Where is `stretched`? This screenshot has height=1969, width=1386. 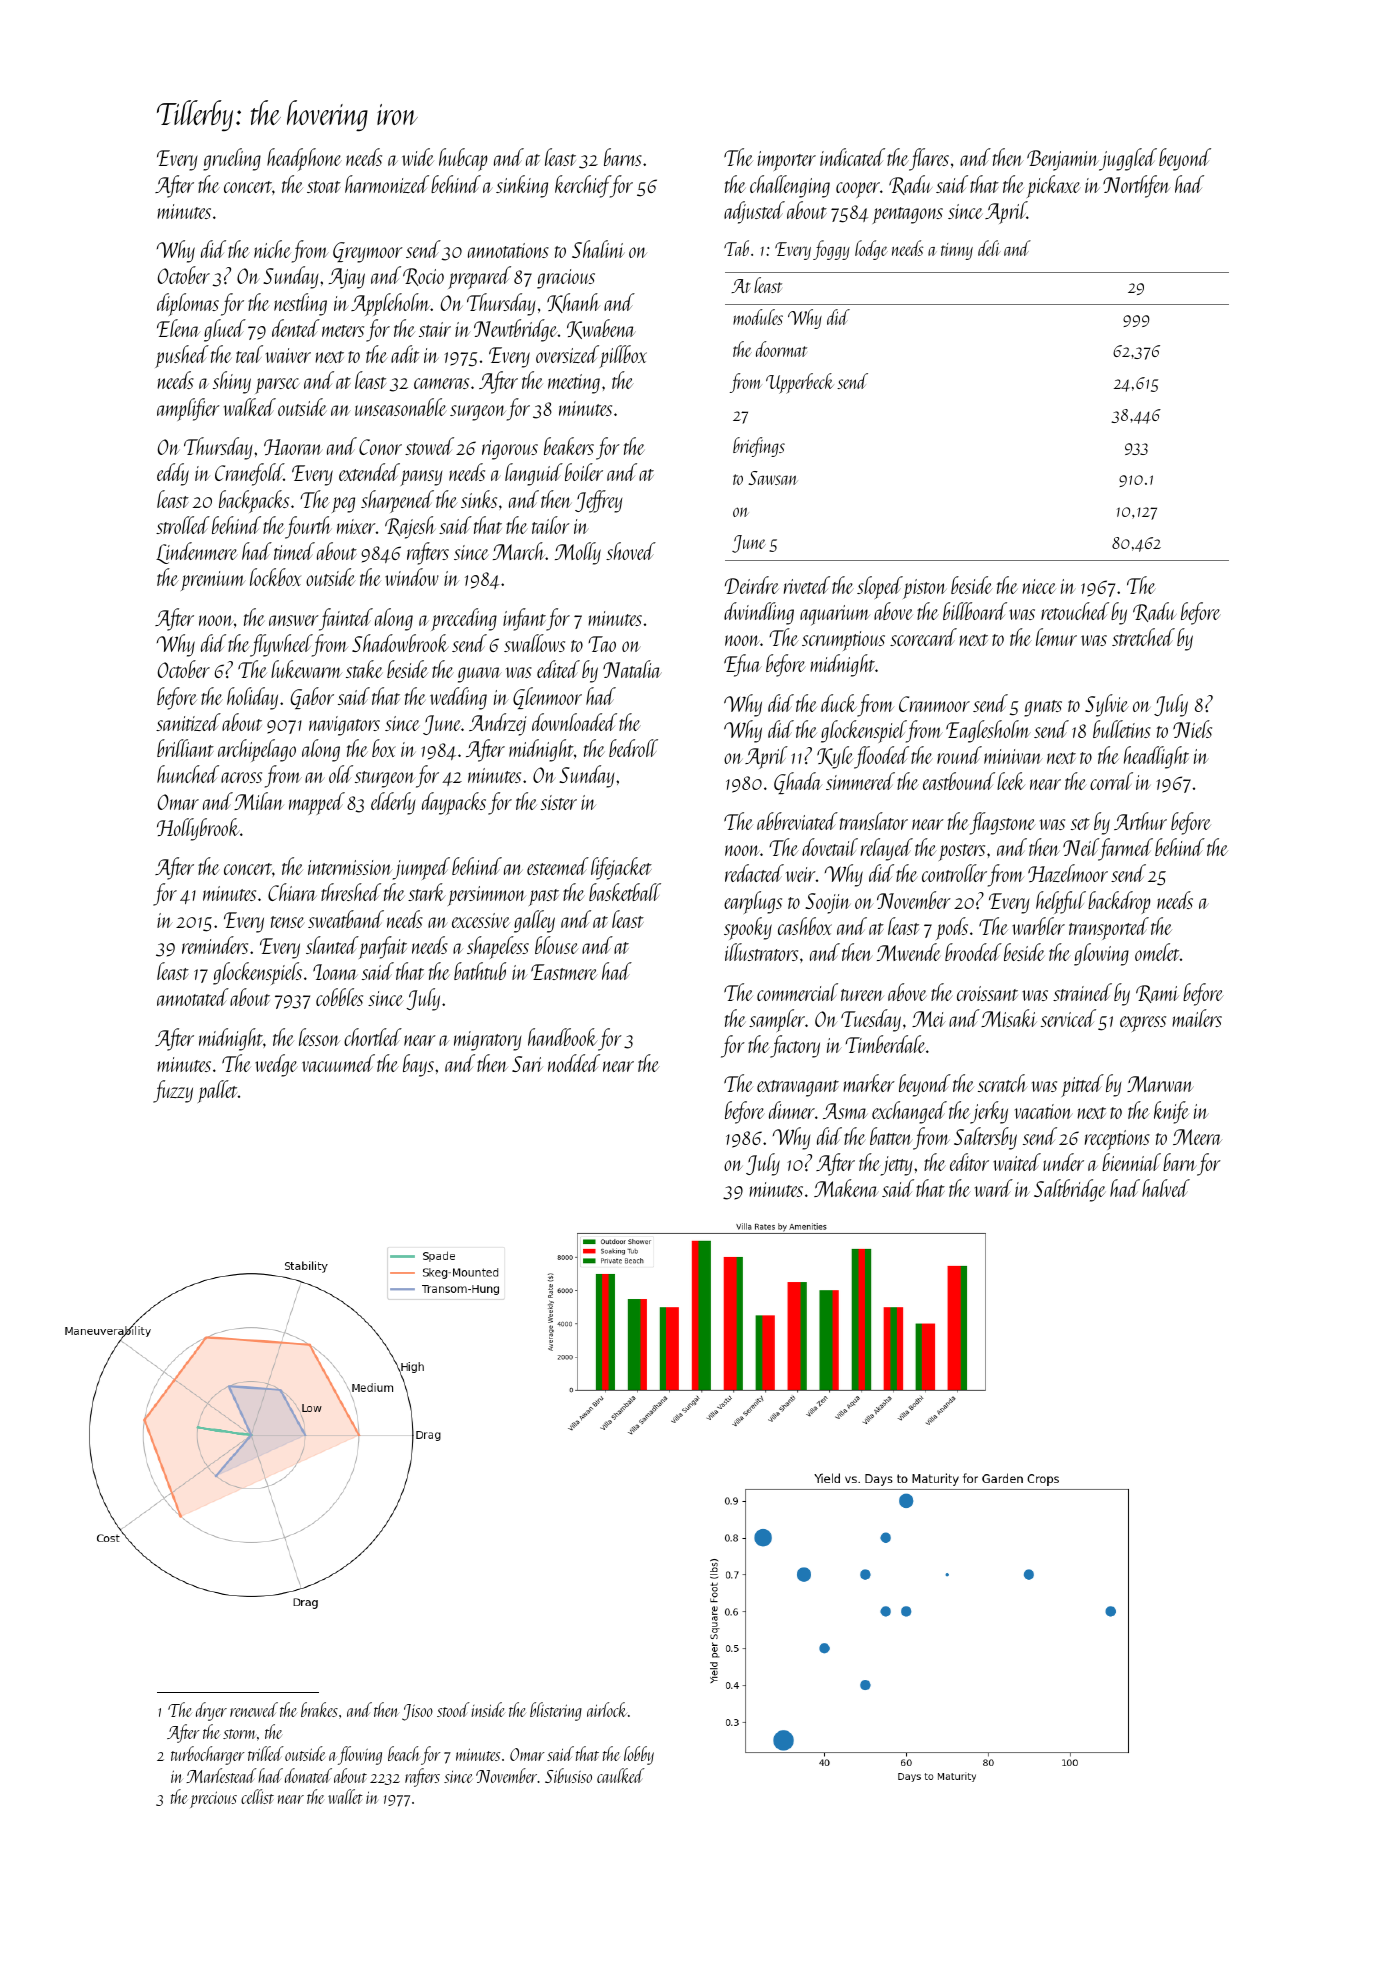
stretched is located at coordinates (1143, 637).
